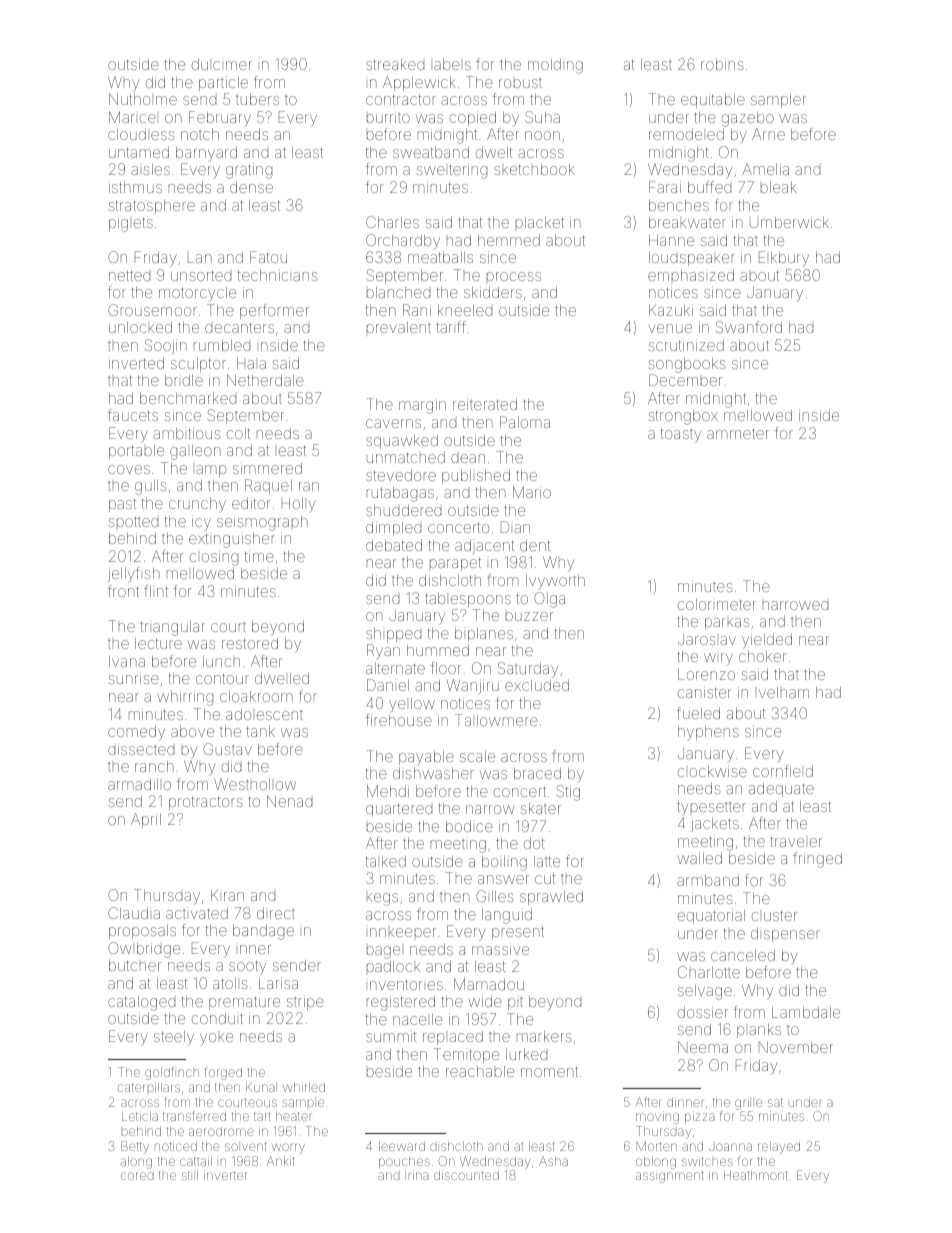 Image resolution: width=952 pixels, height=1233 pixels. I want to click on robins, so click(722, 64).
